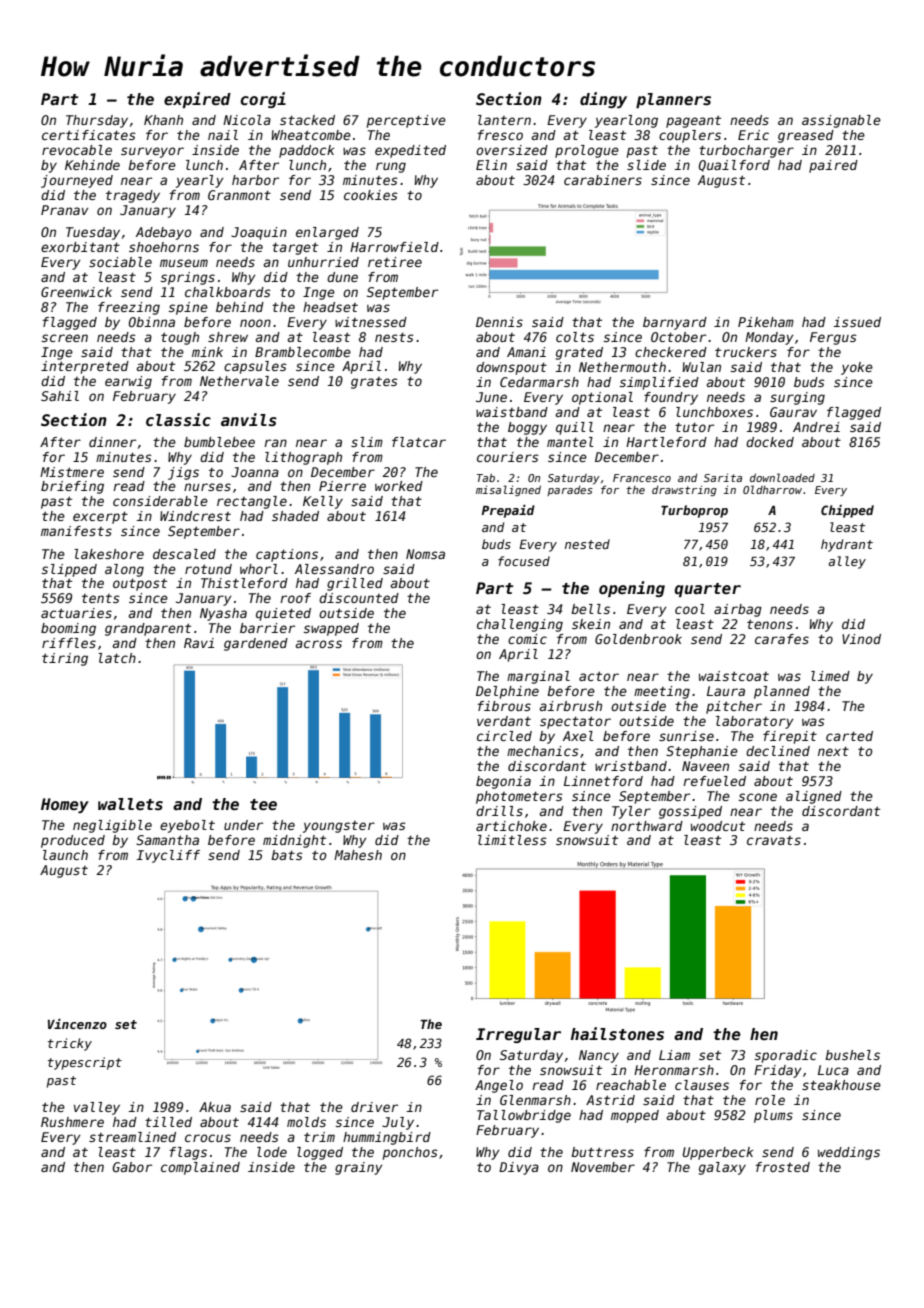 The image size is (924, 1308). I want to click on hailstones, so click(617, 1034).
